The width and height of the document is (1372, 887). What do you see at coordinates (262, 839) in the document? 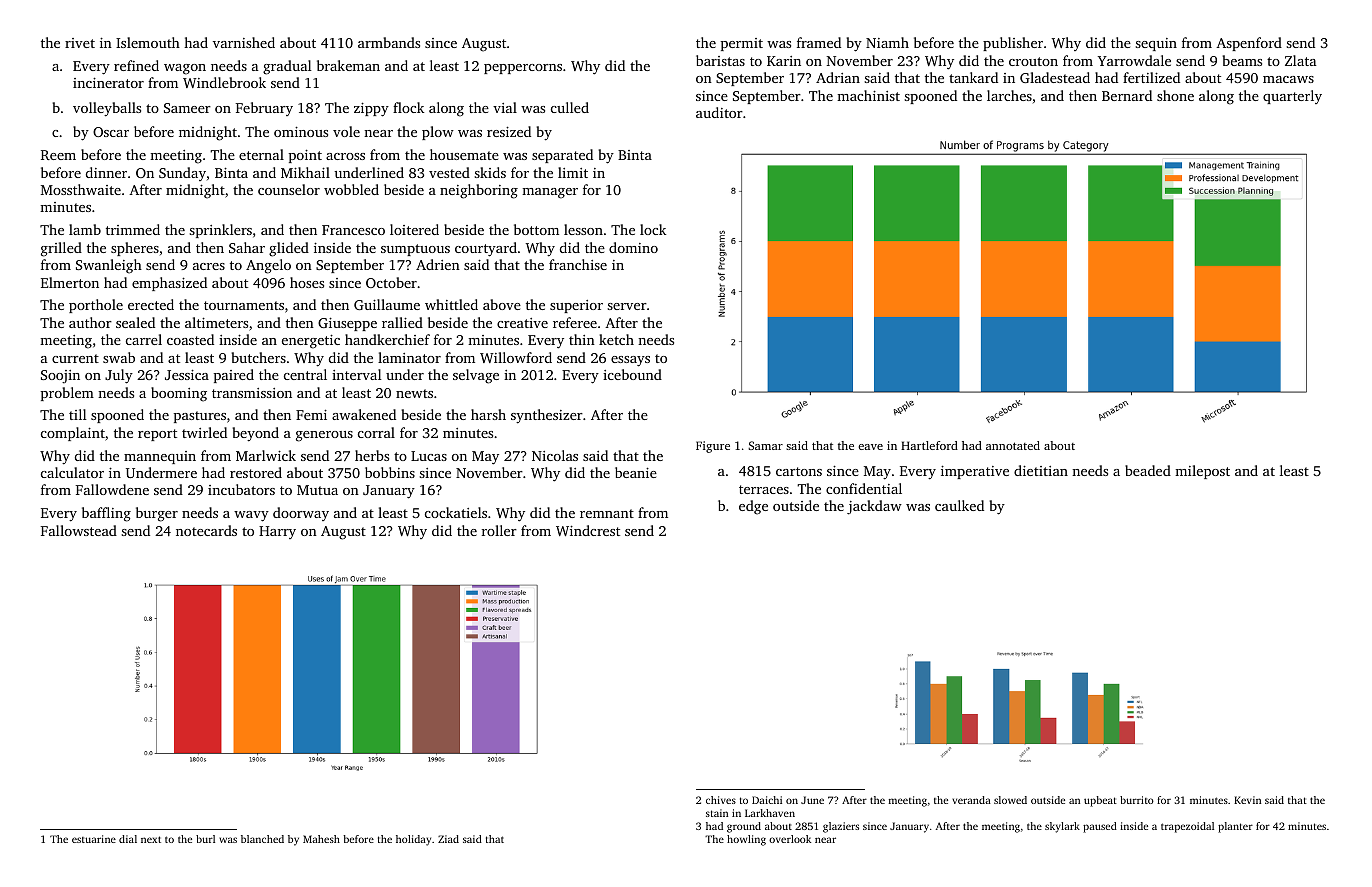
I see `blanched` at bounding box center [262, 839].
